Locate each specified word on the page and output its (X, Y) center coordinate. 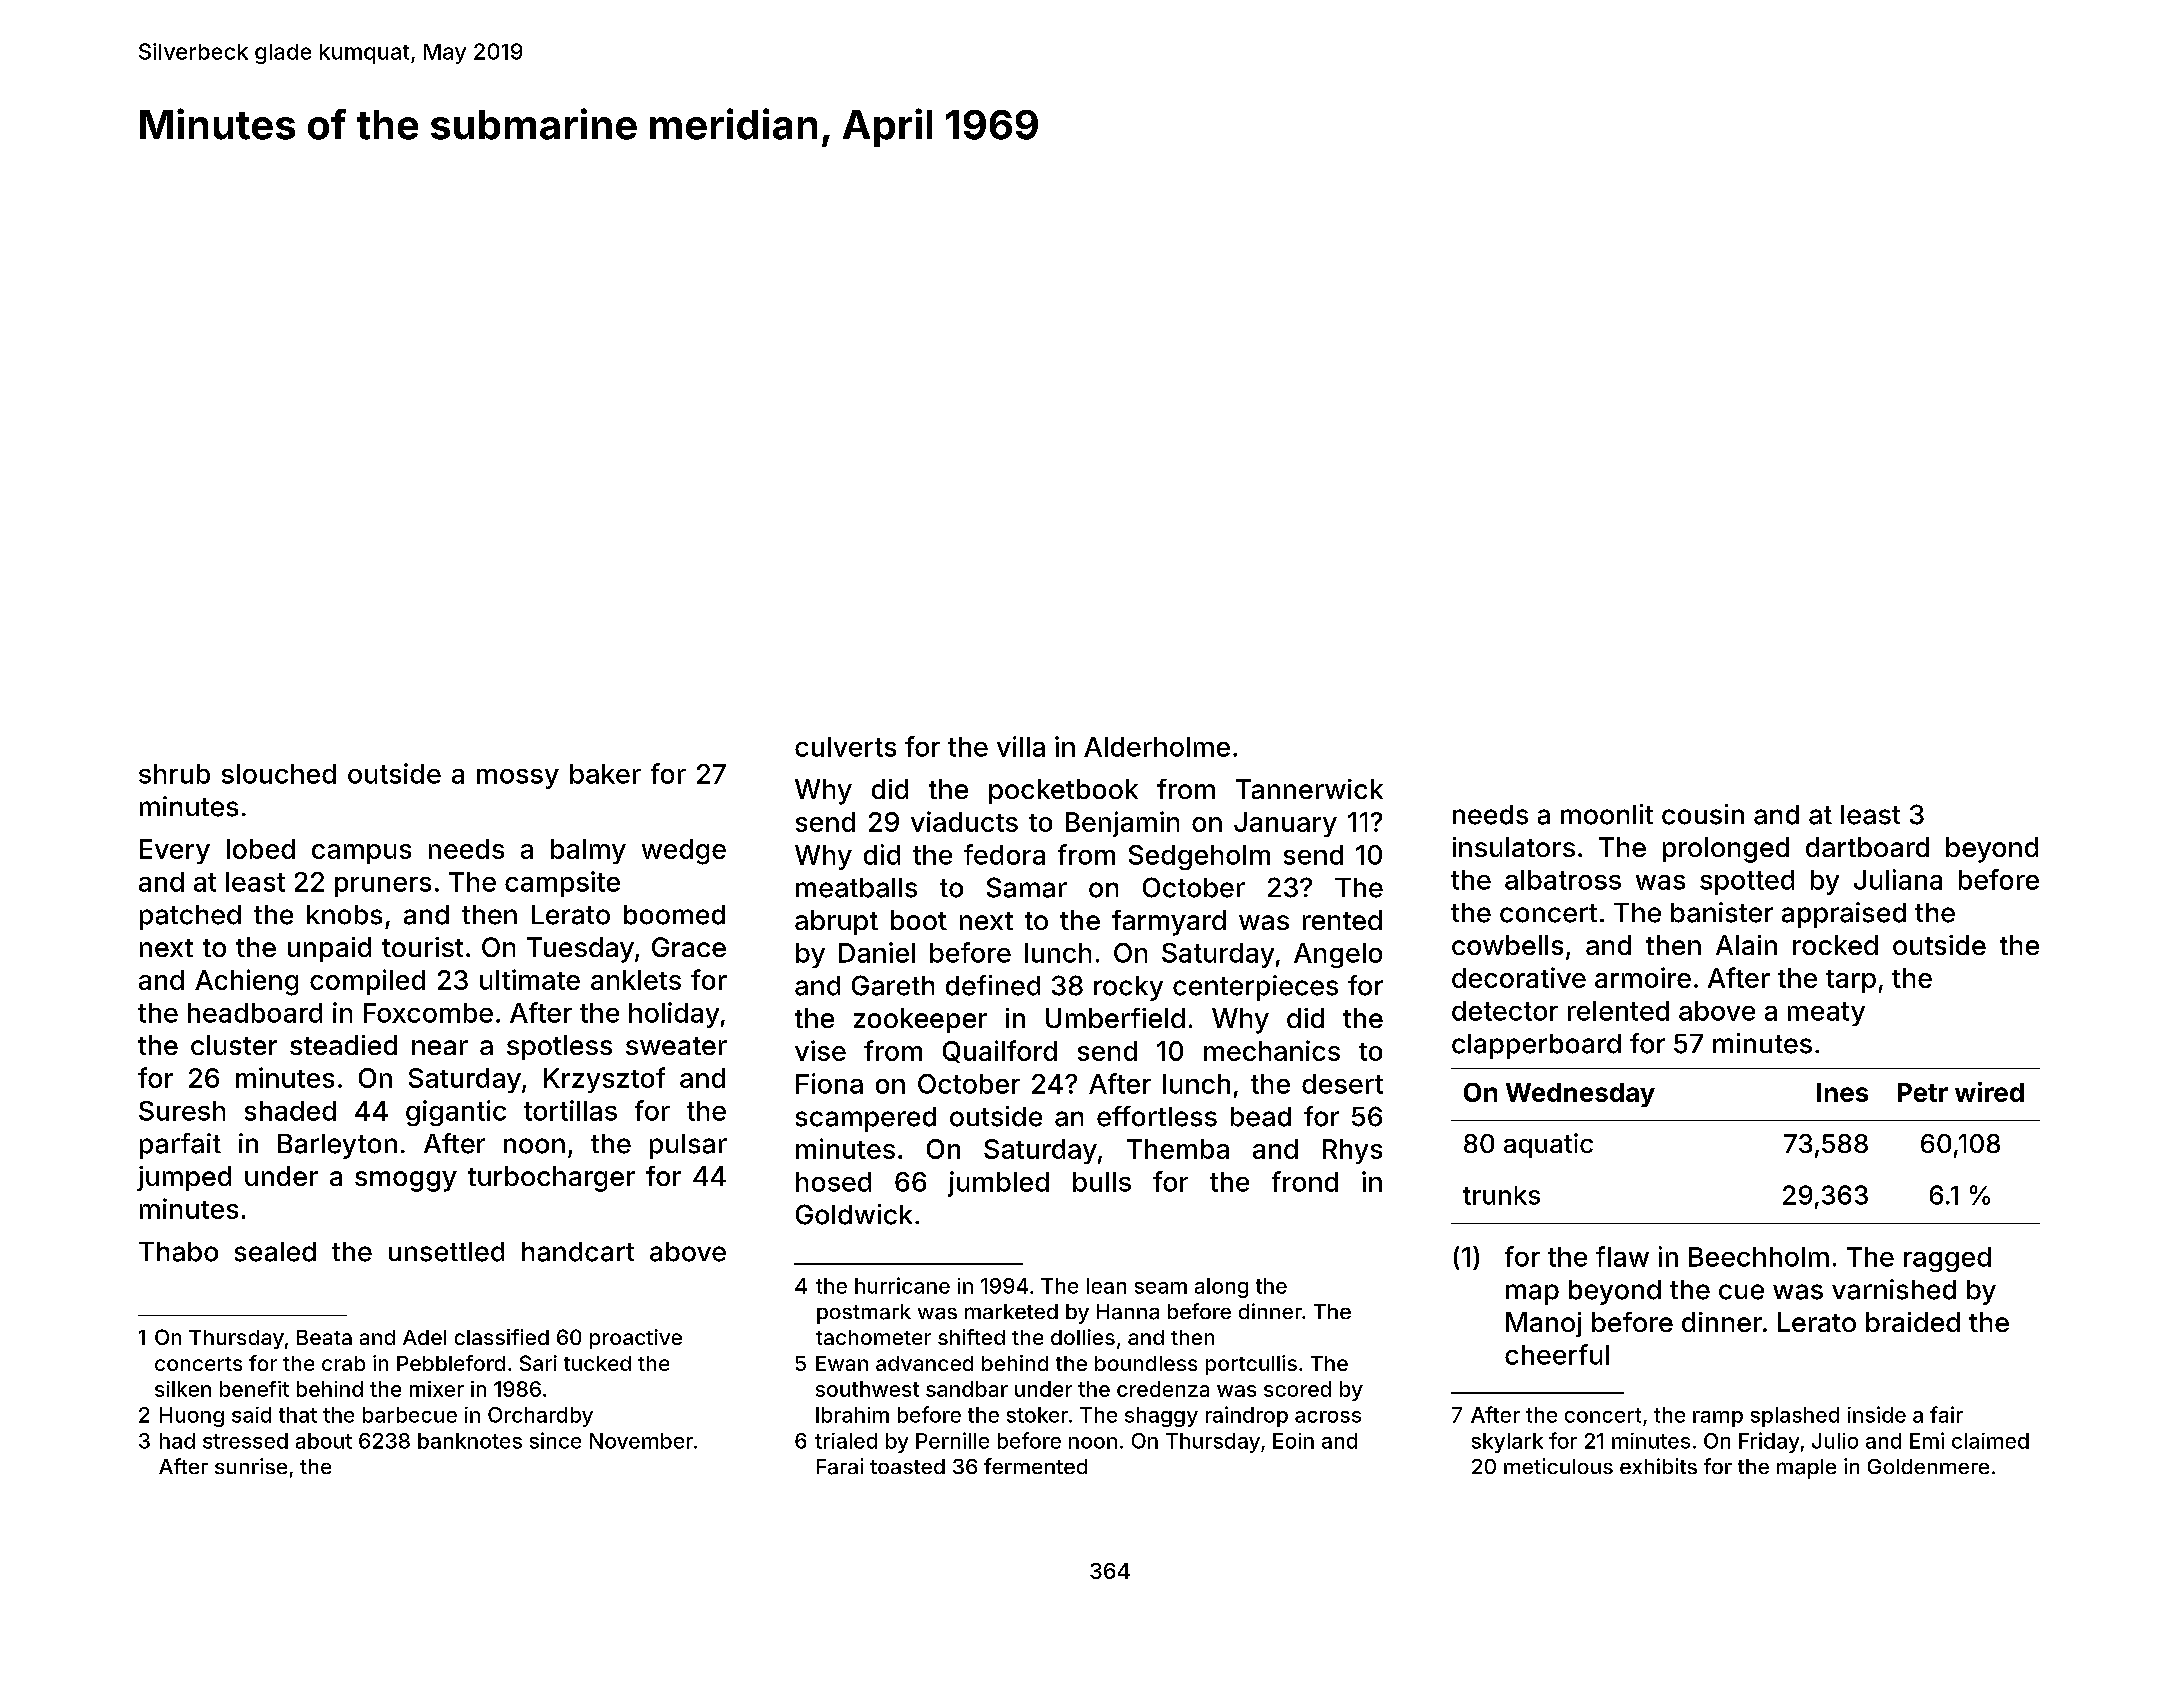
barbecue (410, 1415)
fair (1946, 1414)
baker (605, 774)
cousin (1703, 814)
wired (1989, 1092)
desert (1342, 1084)
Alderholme (1157, 747)
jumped (184, 1178)
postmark (864, 1314)
